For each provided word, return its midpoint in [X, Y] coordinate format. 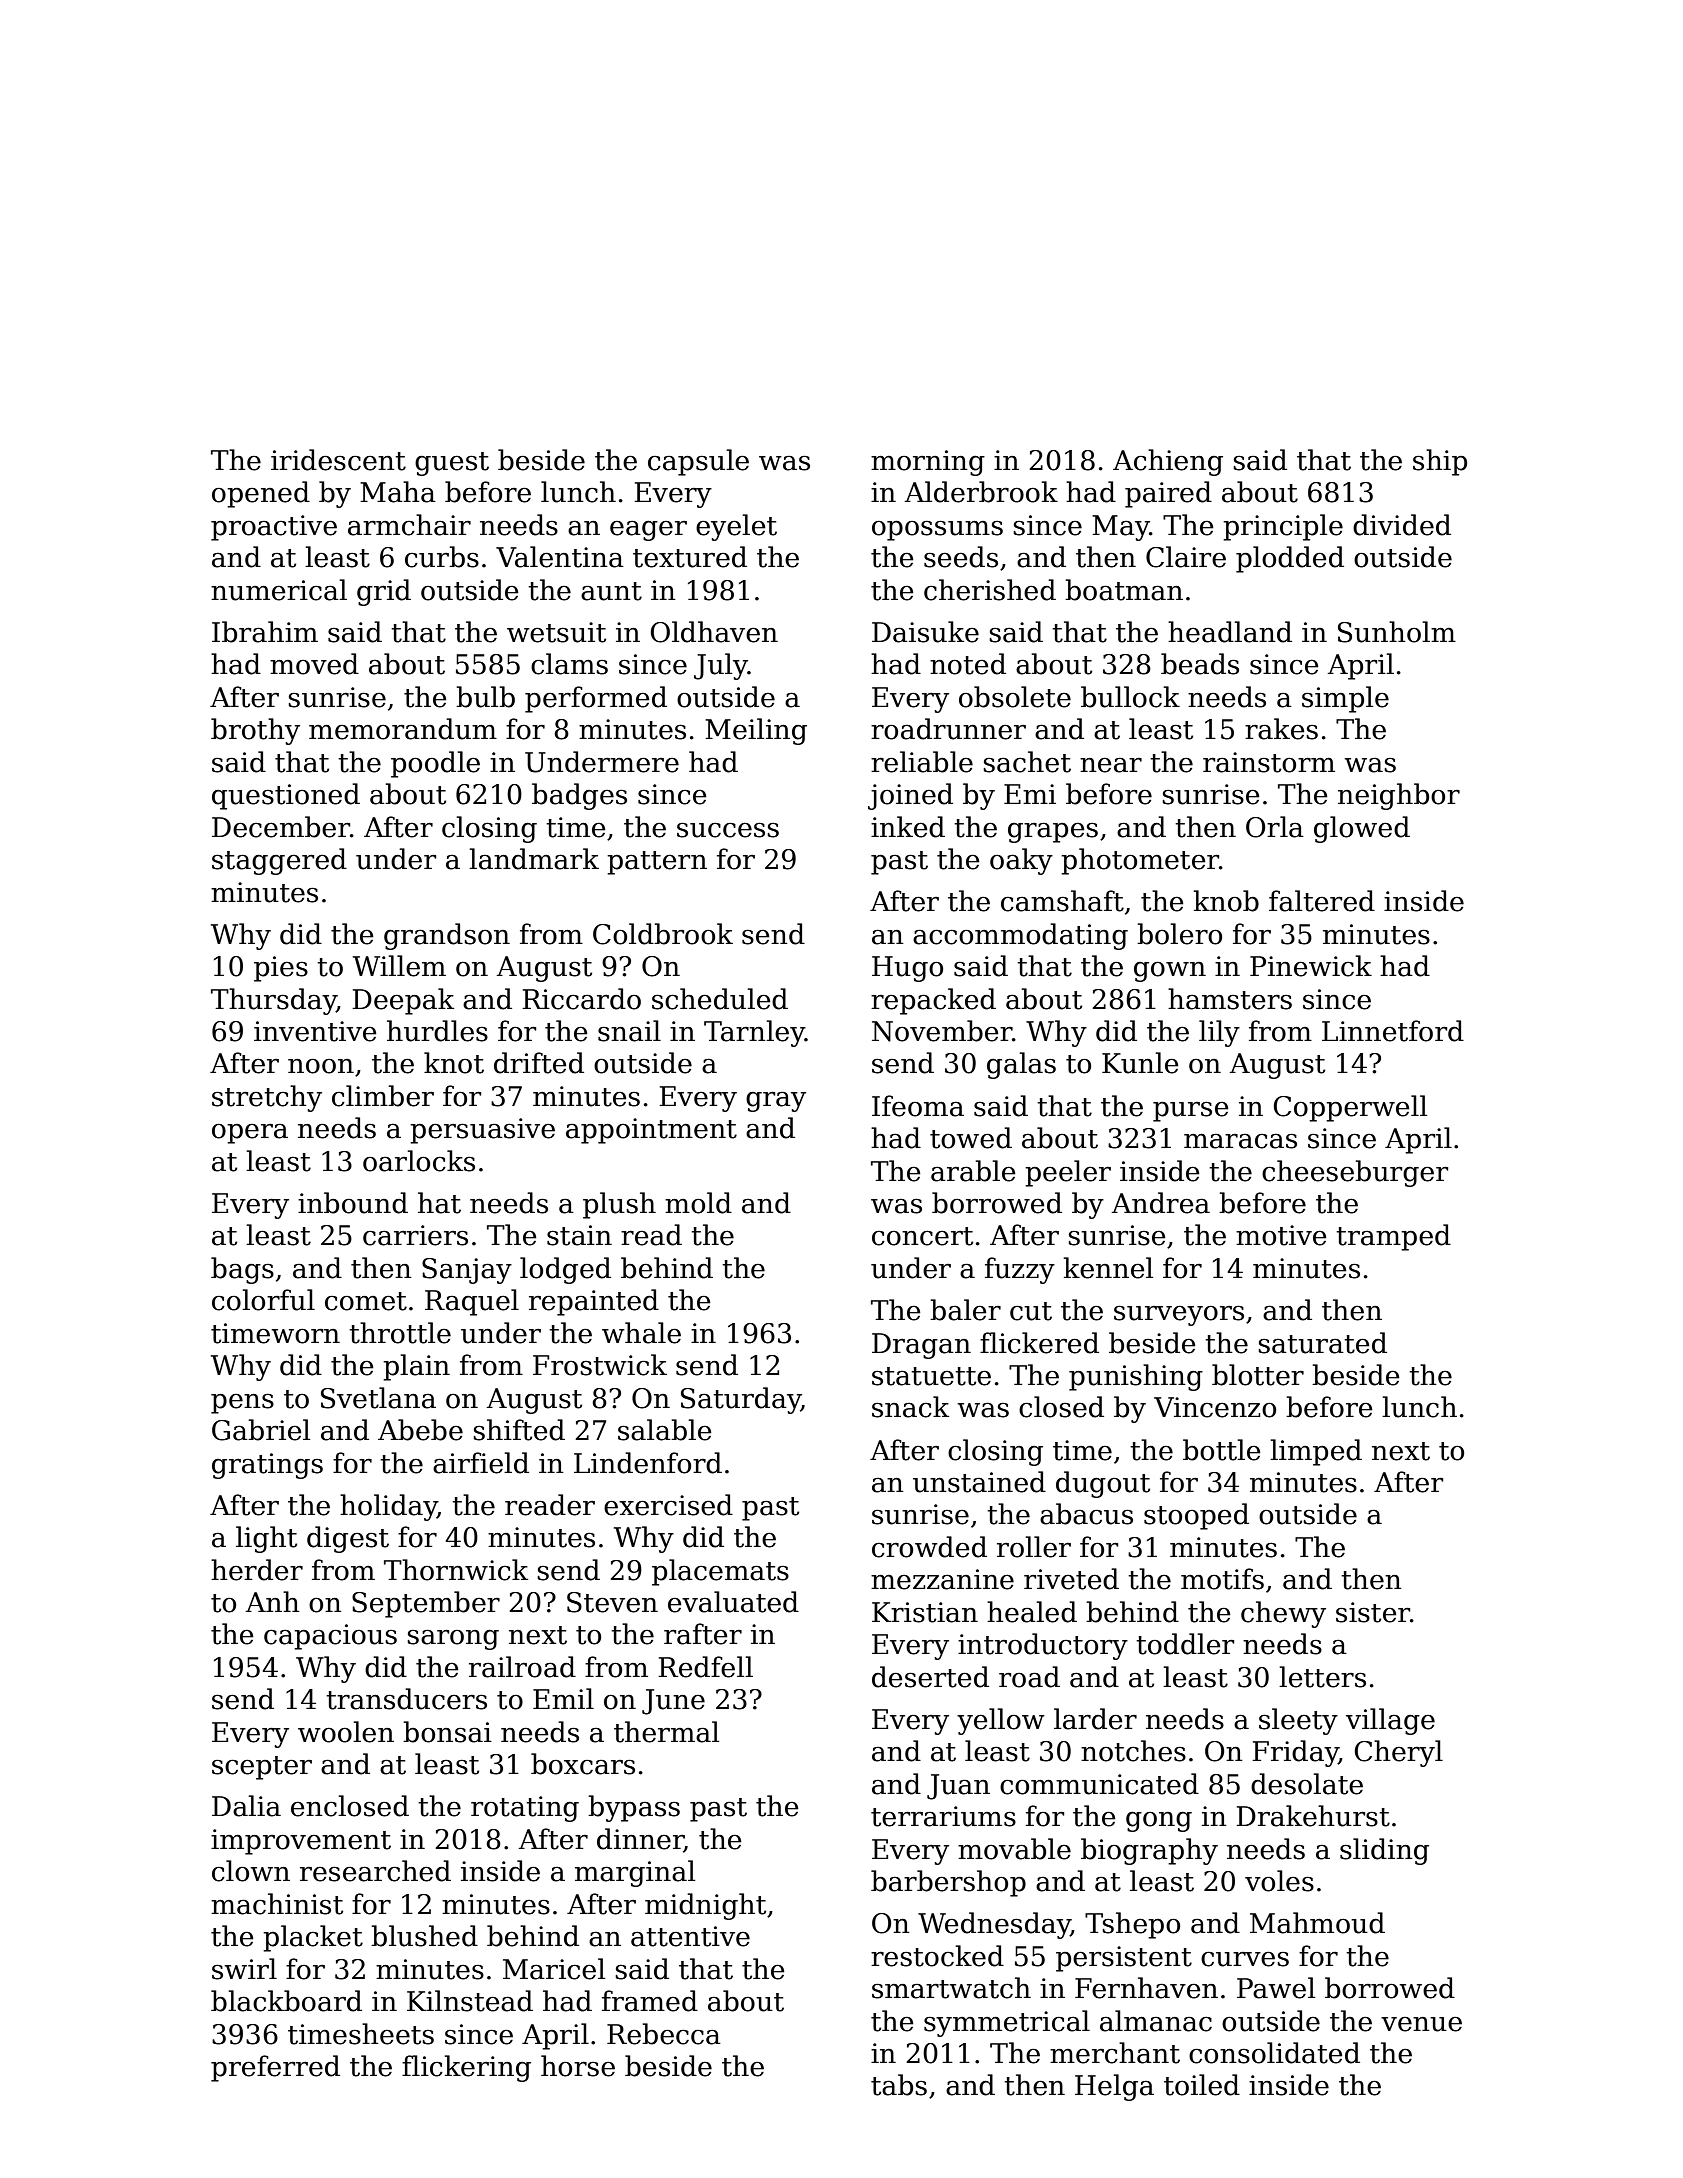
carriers [415, 1235]
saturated [1322, 1343]
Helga [1114, 2087]
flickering [466, 2068]
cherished [990, 590]
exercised [668, 1505]
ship [1440, 462]
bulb [485, 697]
